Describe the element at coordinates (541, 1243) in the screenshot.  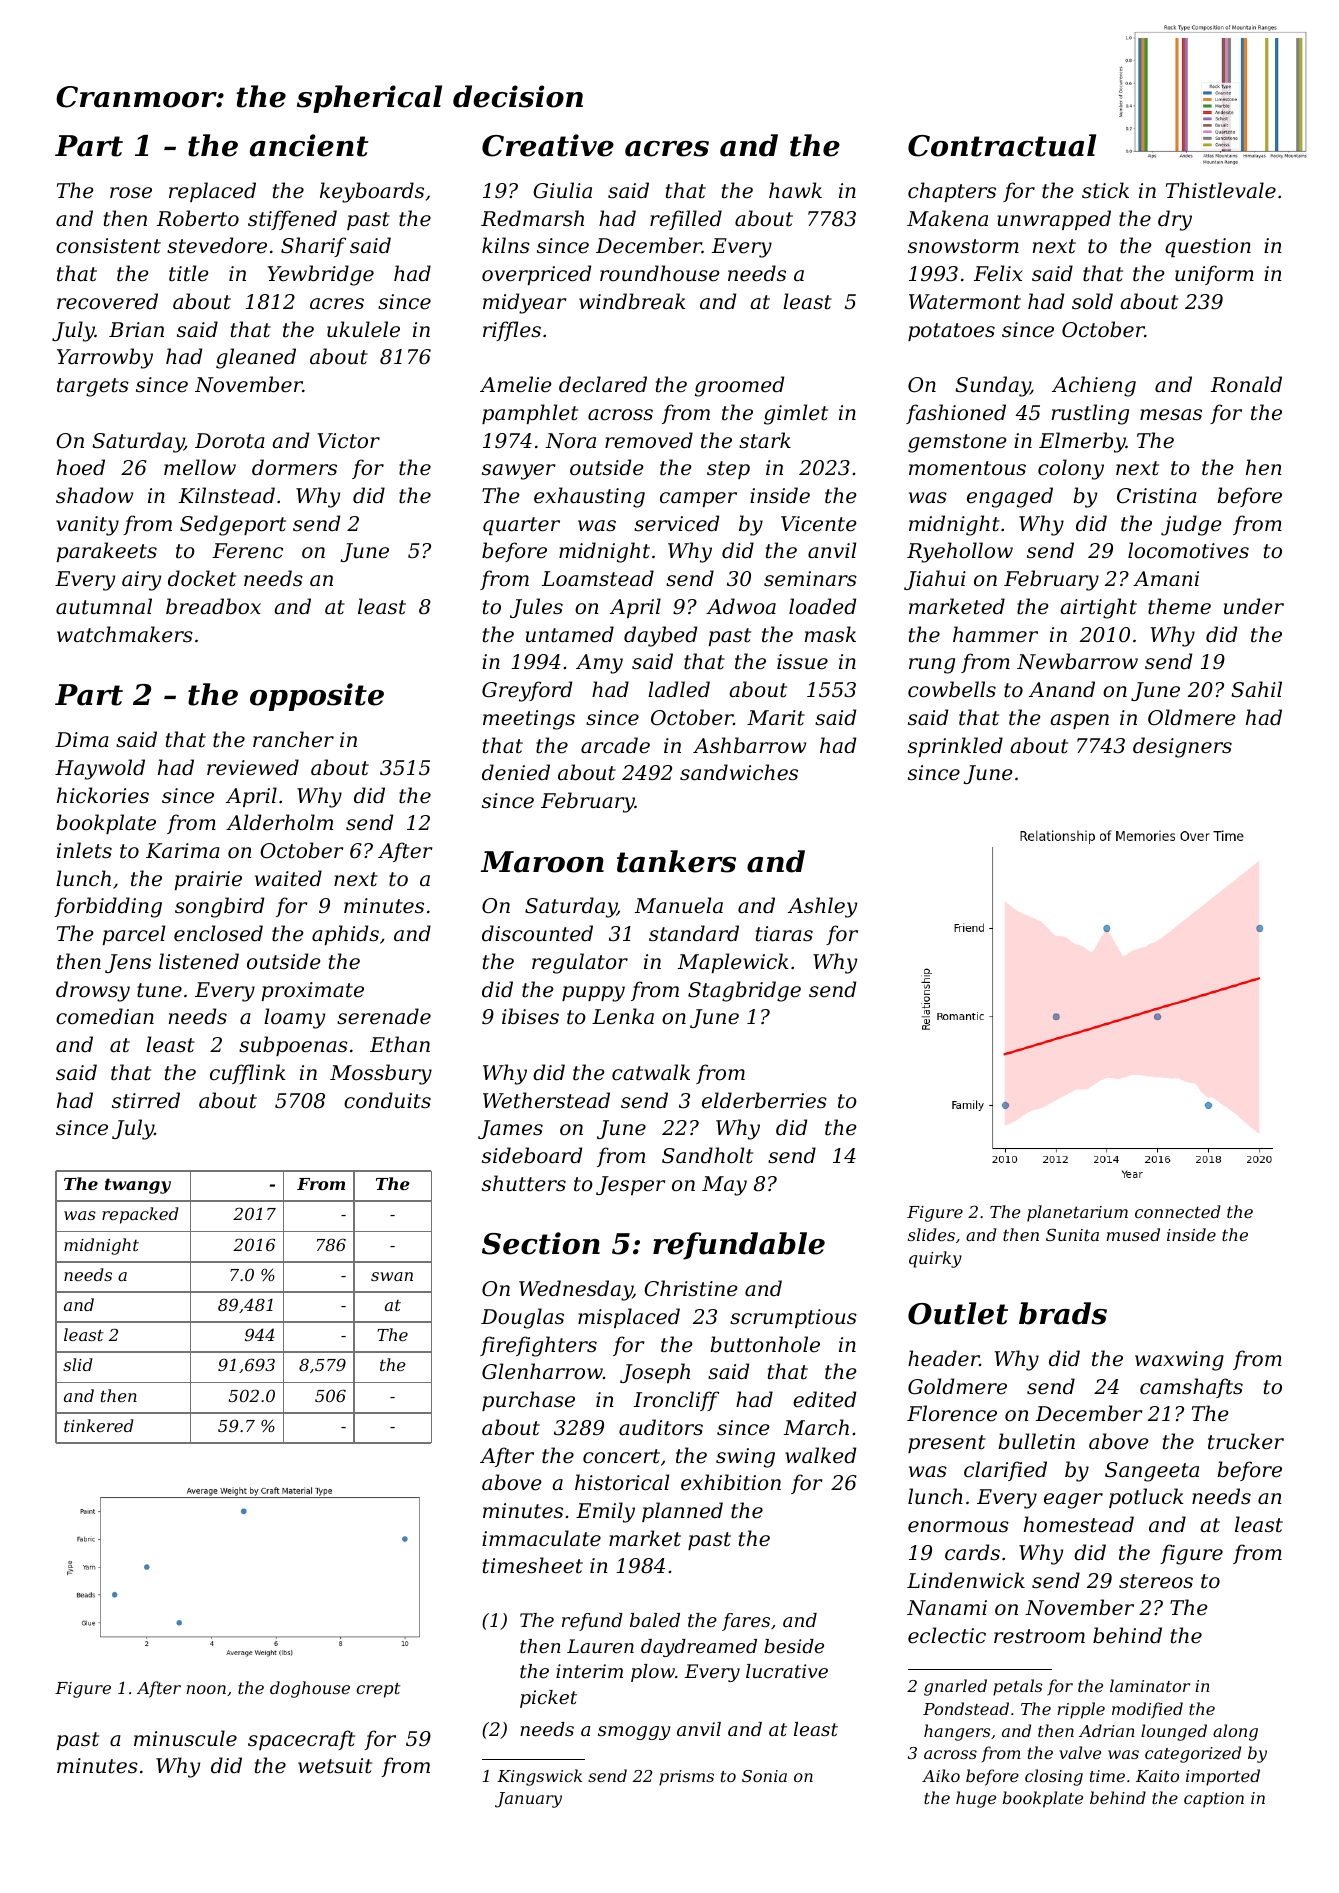
I see `Section` at that location.
